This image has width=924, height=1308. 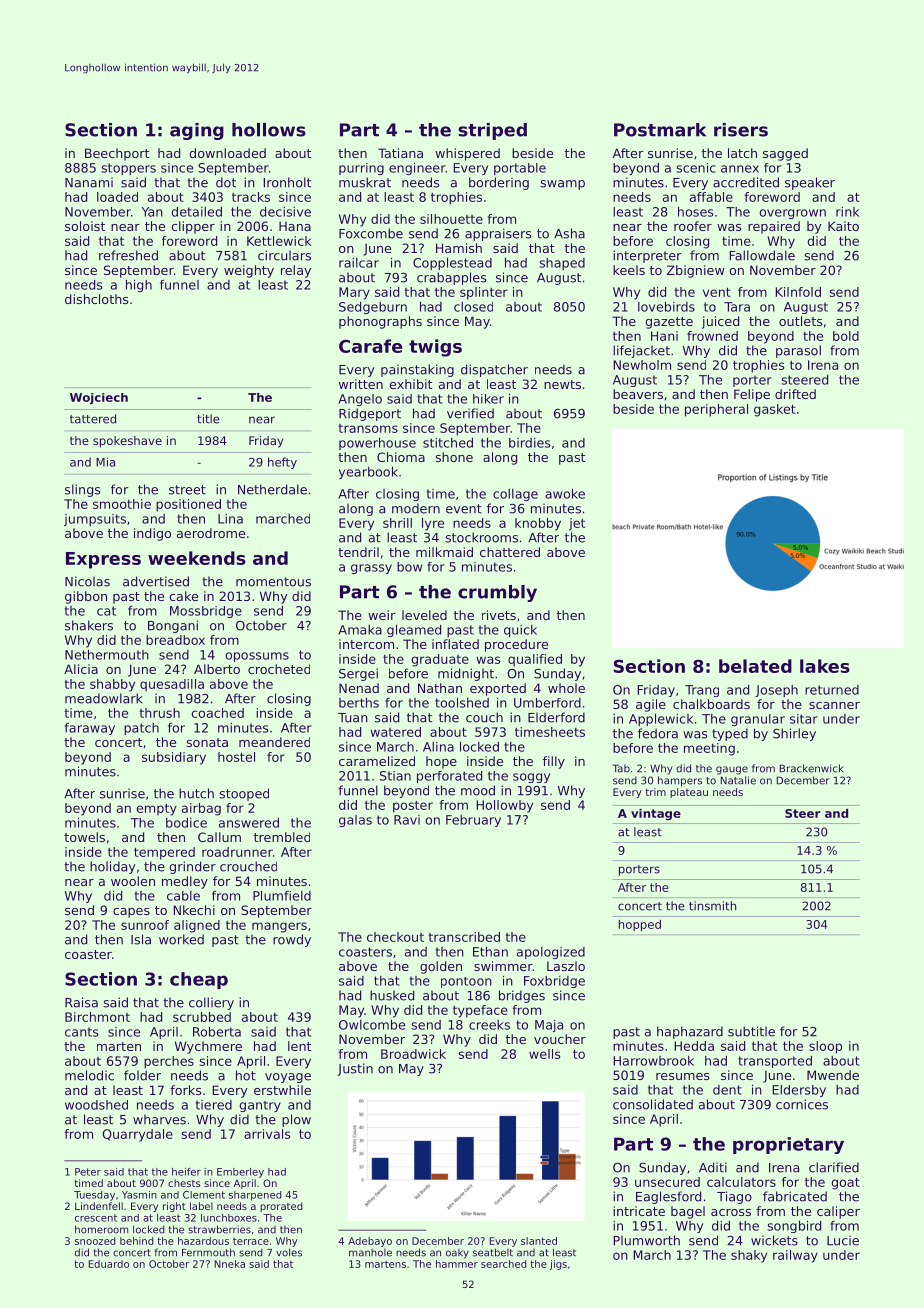 I want to click on gasket, so click(x=775, y=410).
